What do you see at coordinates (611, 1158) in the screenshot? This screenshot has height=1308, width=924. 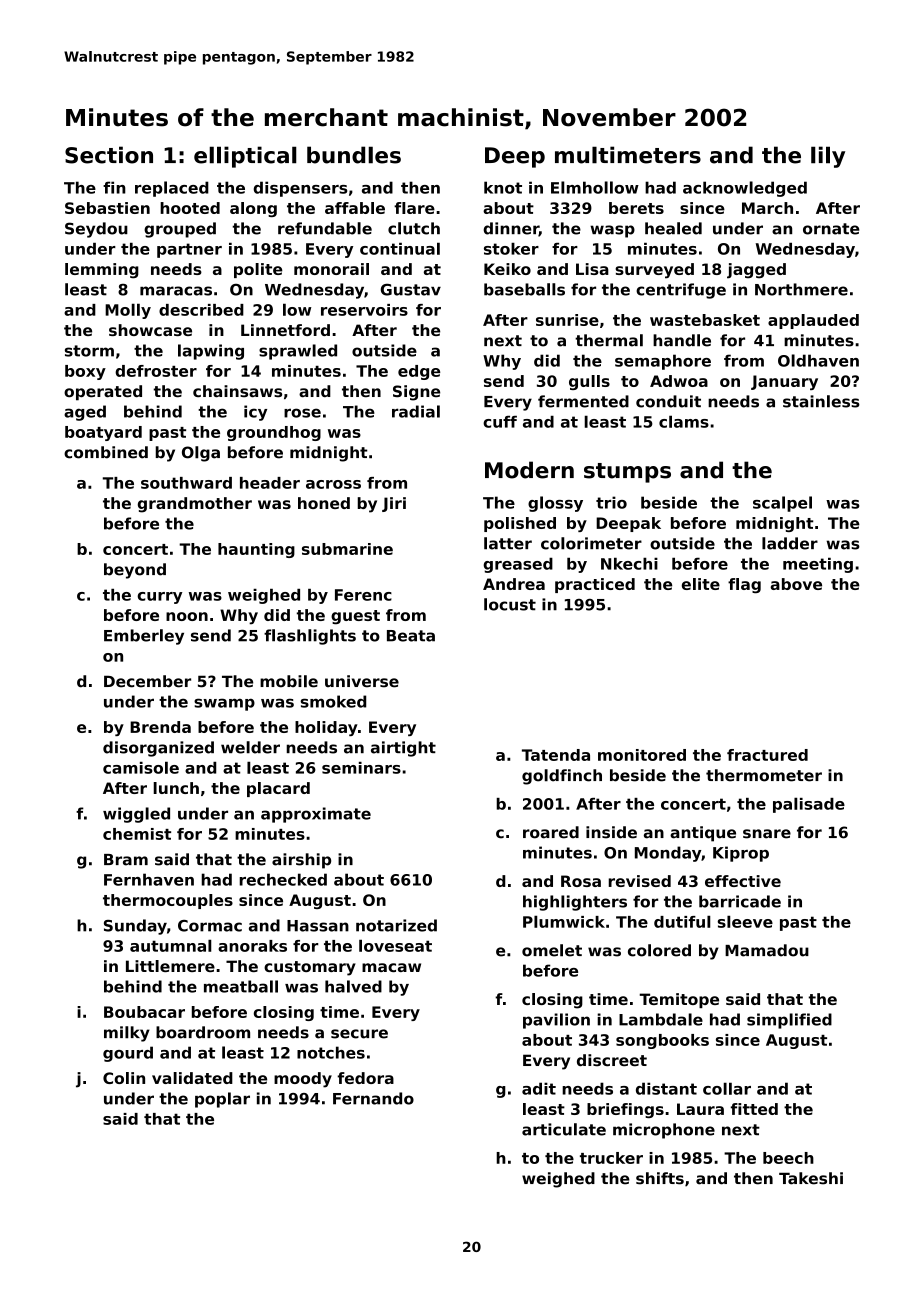 I see `trucker` at bounding box center [611, 1158].
